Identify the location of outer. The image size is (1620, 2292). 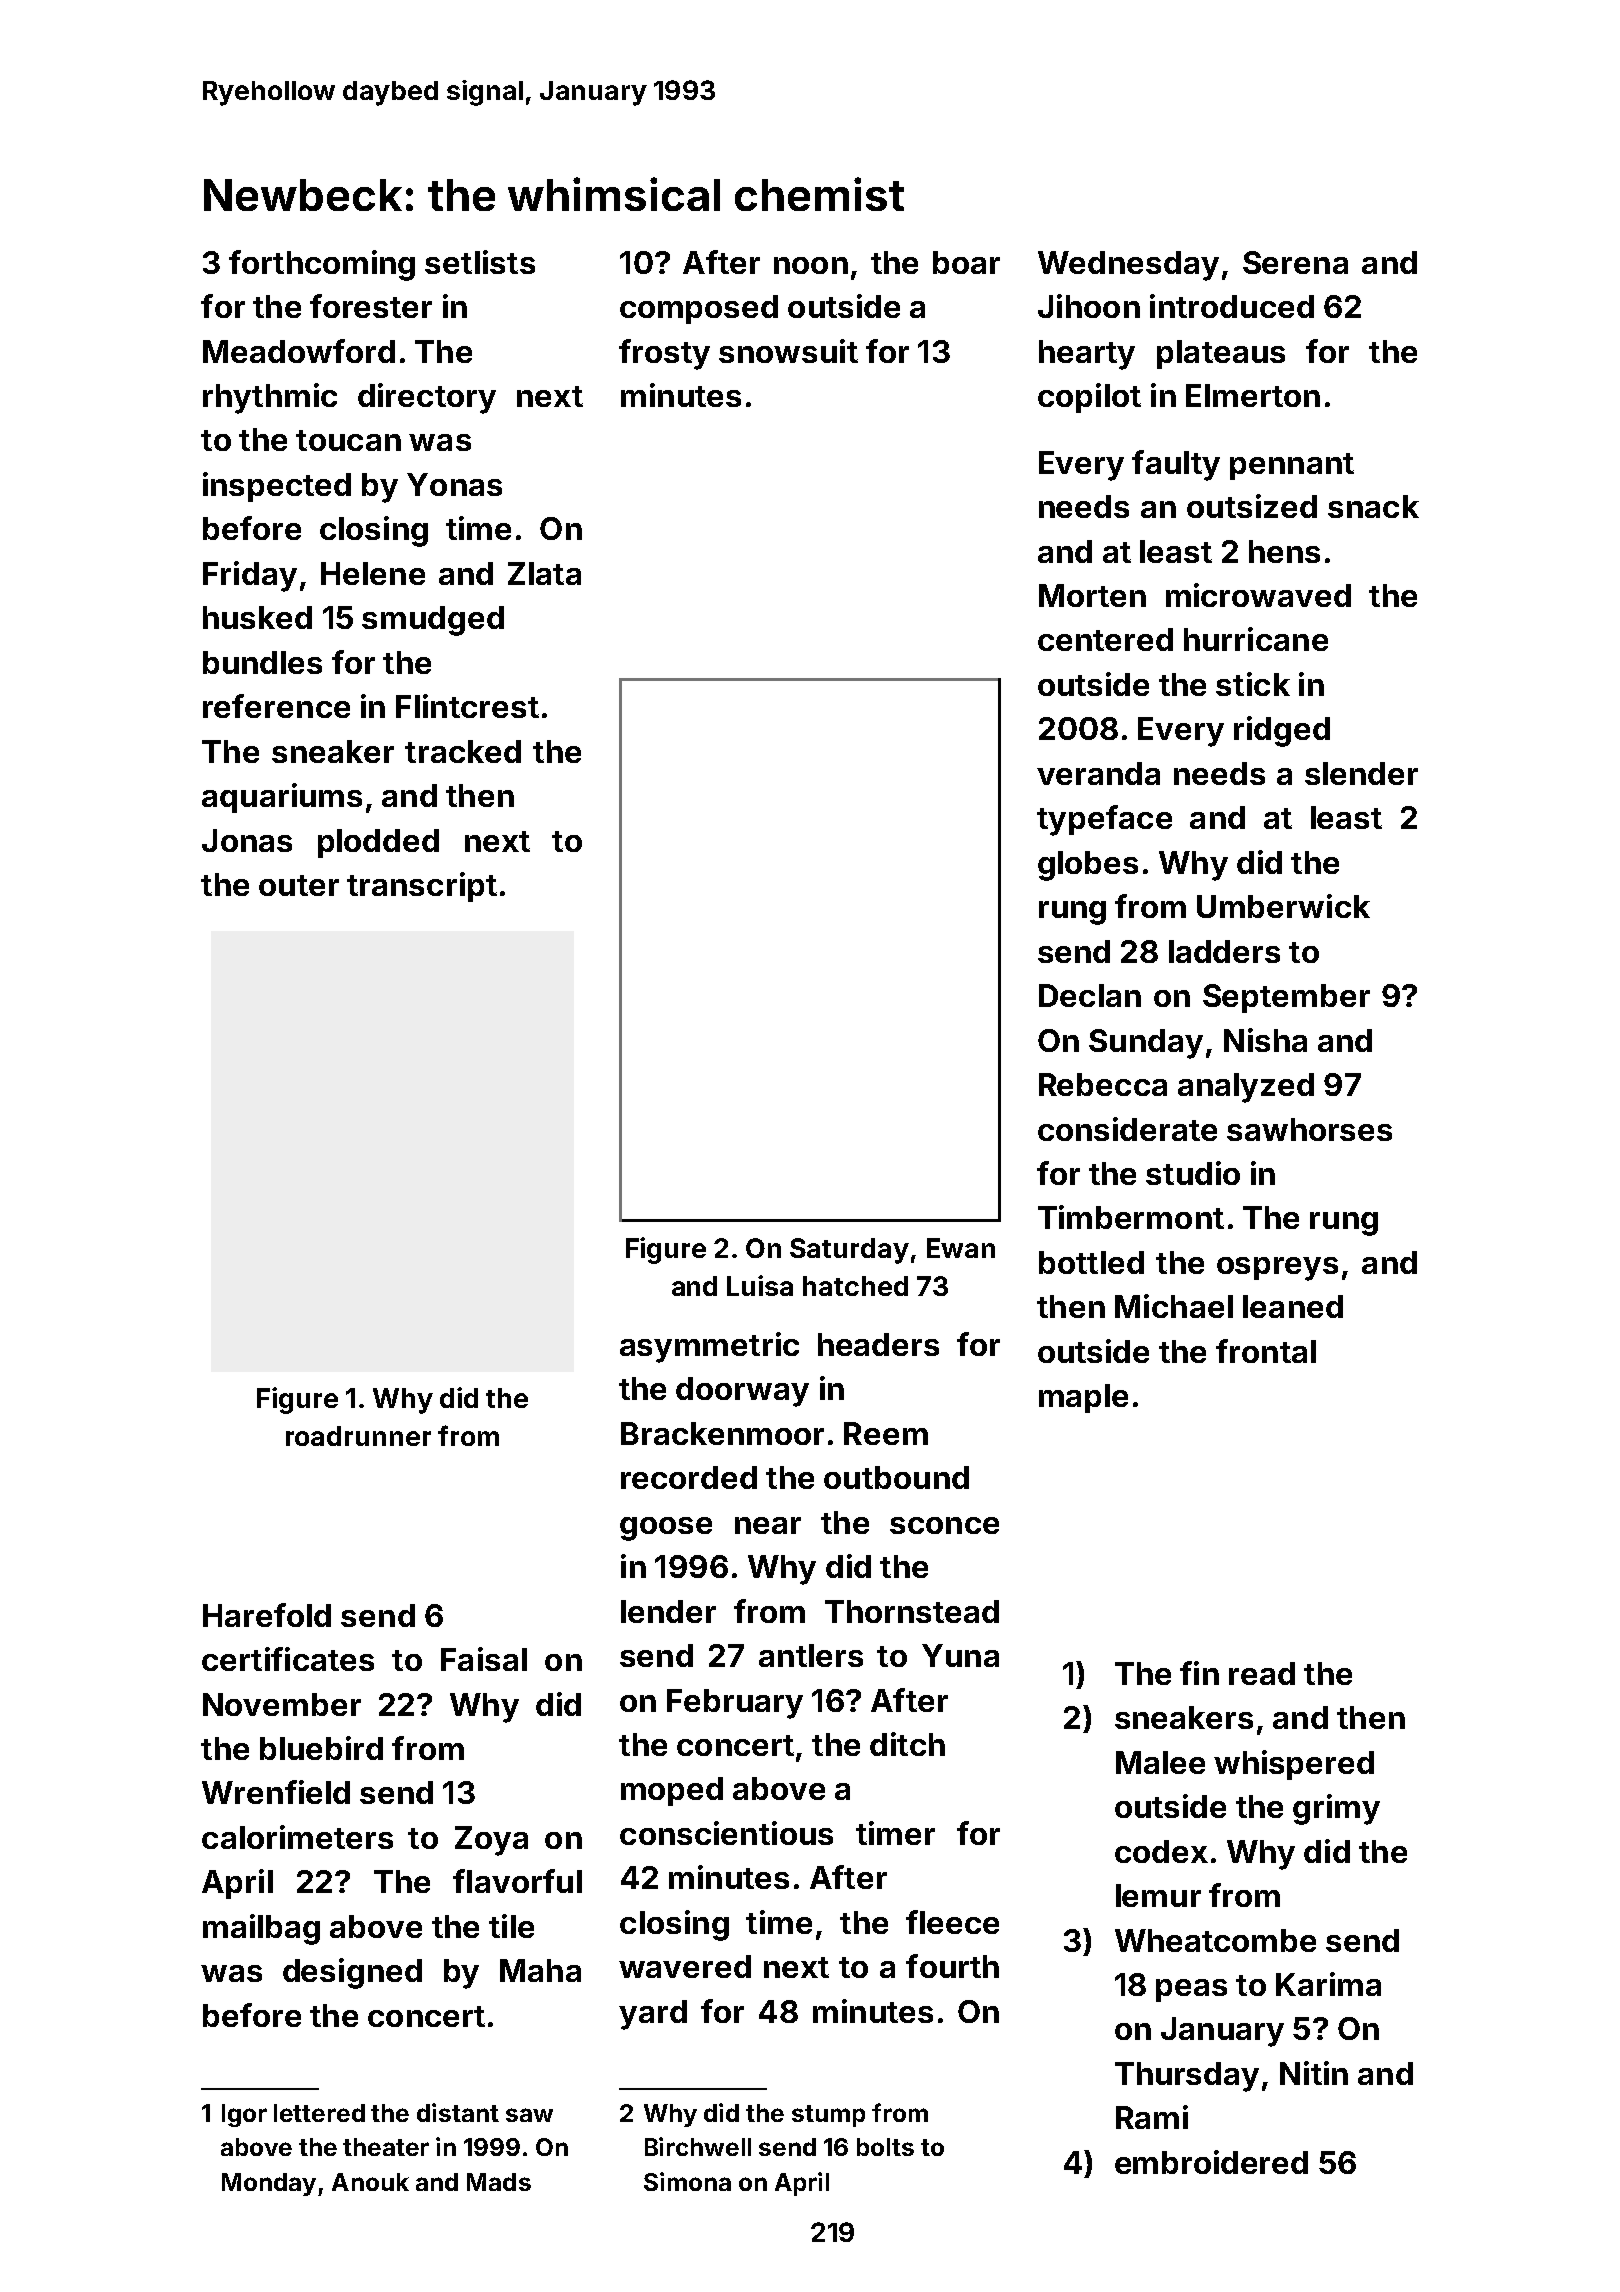
(299, 885).
